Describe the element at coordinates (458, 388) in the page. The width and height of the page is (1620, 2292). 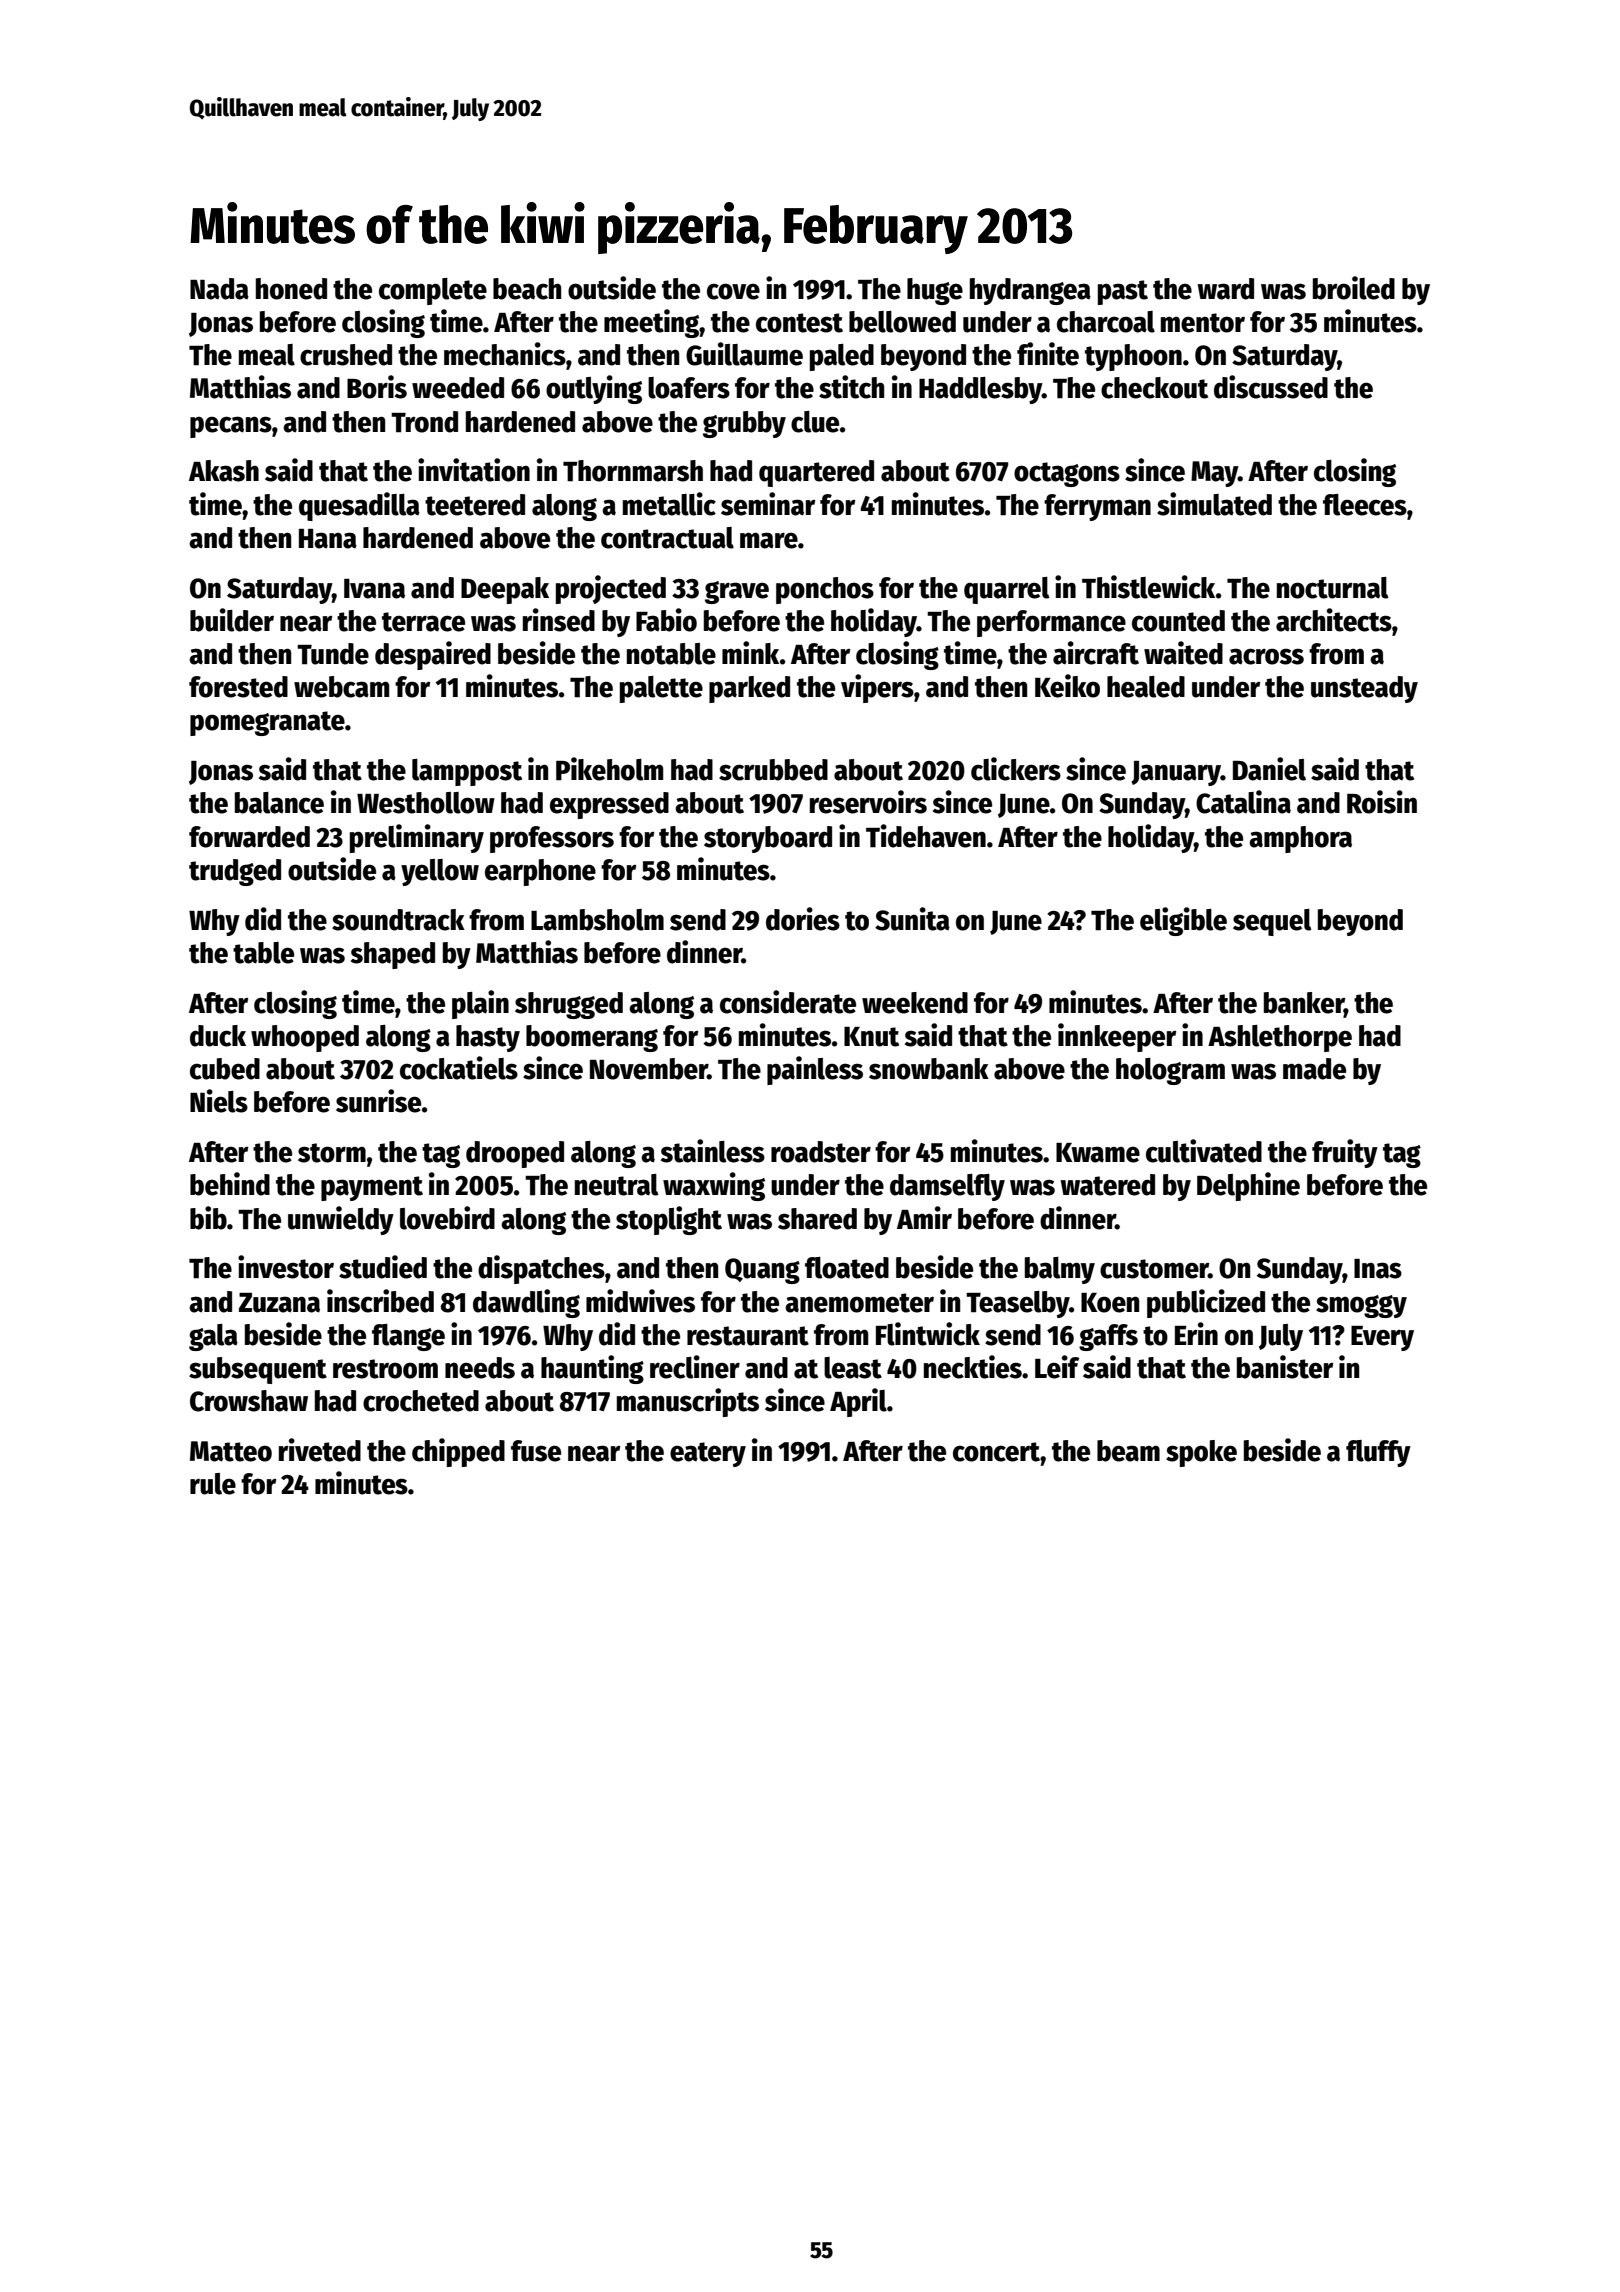
I see `weeded` at that location.
